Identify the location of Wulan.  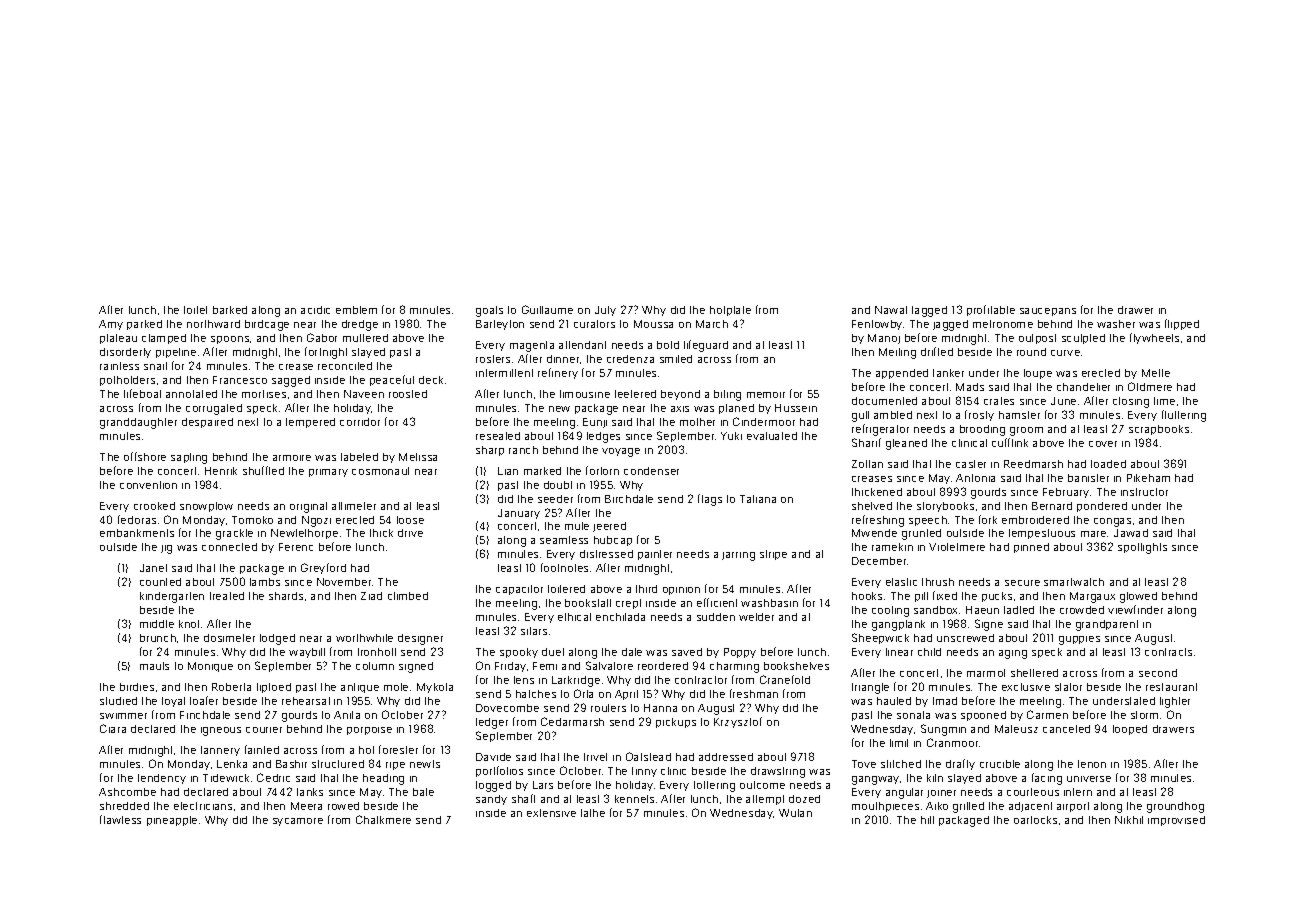
(795, 813).
